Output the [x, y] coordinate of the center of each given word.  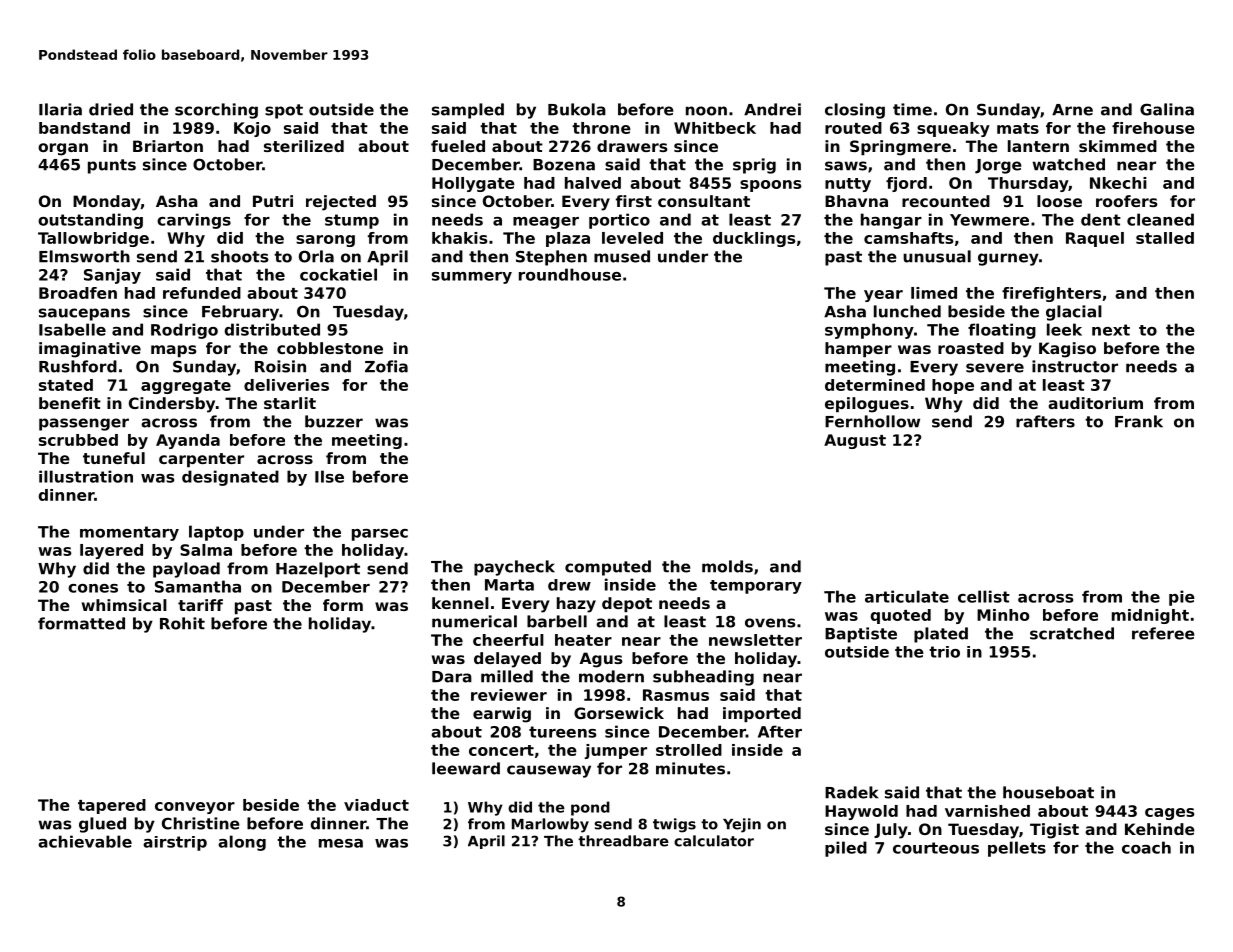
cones [93, 588]
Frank [1139, 421]
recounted [946, 201]
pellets [1017, 849]
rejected [341, 203]
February [240, 313]
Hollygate [473, 184]
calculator [714, 841]
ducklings [754, 239]
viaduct [376, 805]
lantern [1038, 146]
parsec [380, 535]
